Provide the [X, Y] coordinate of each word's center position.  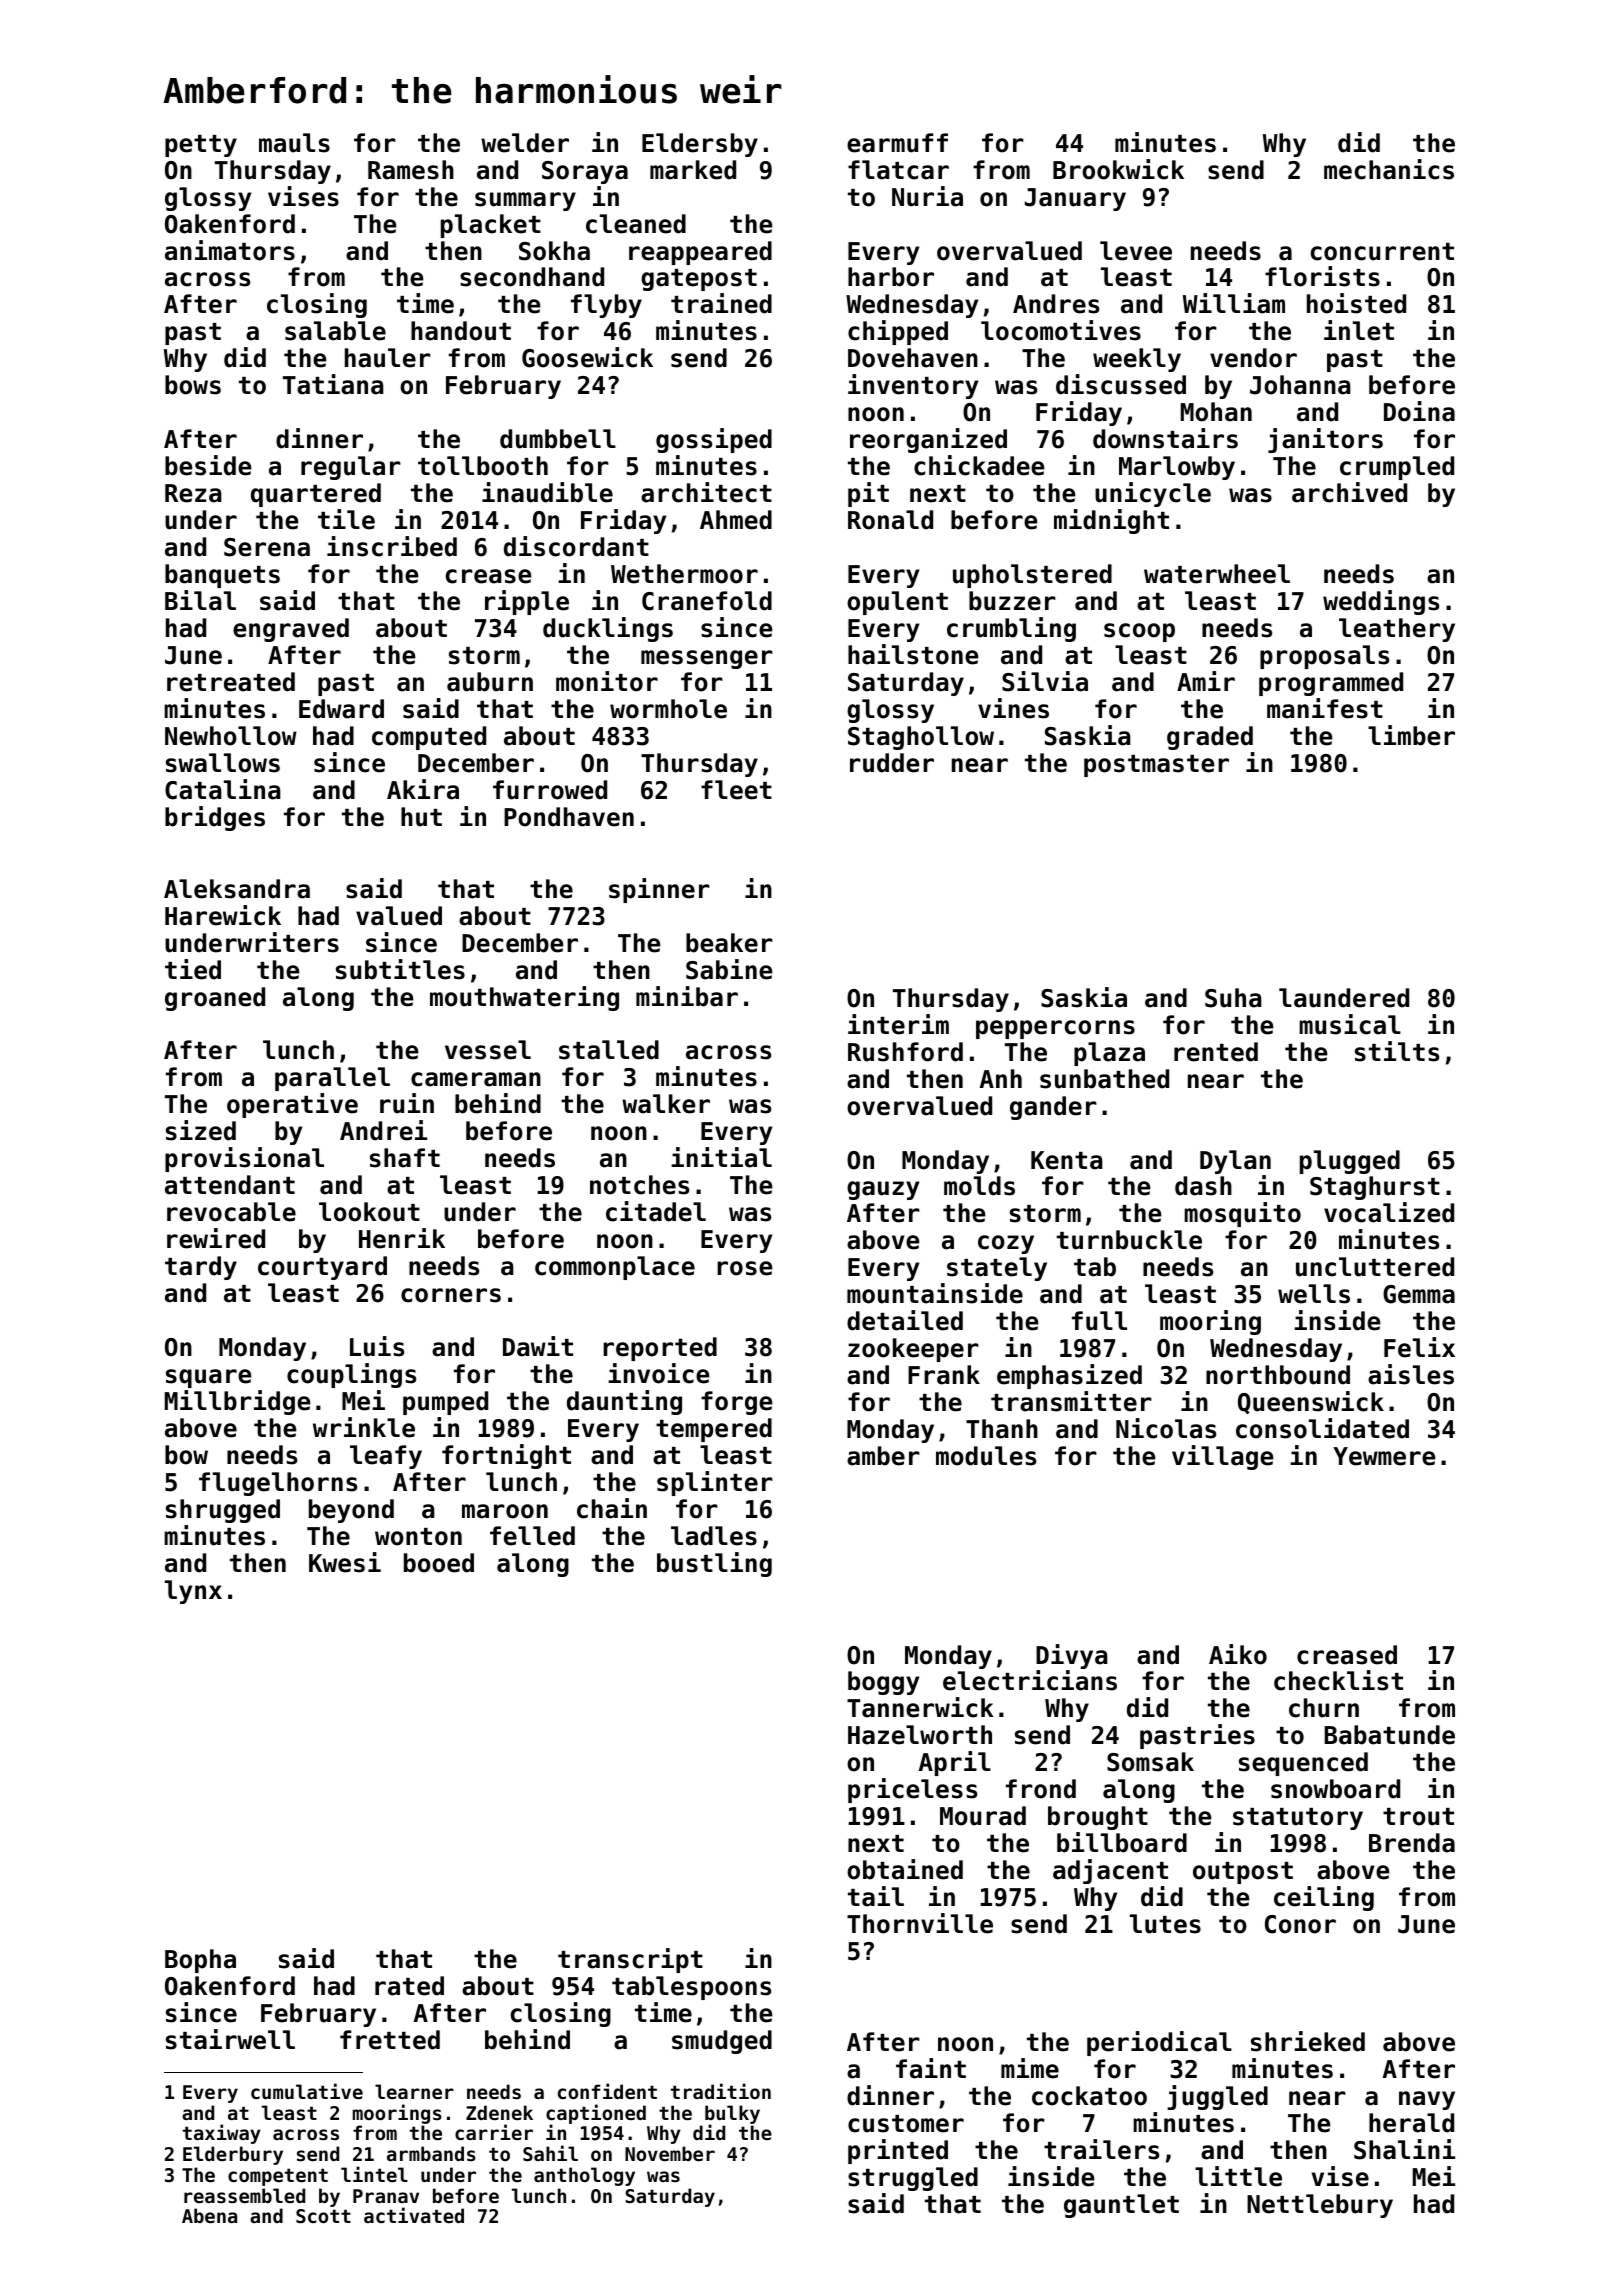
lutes [1165, 1924]
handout [461, 331]
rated [409, 1986]
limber [1411, 735]
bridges [215, 818]
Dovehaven [913, 358]
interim [898, 1024]
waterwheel [1217, 574]
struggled [913, 2179]
